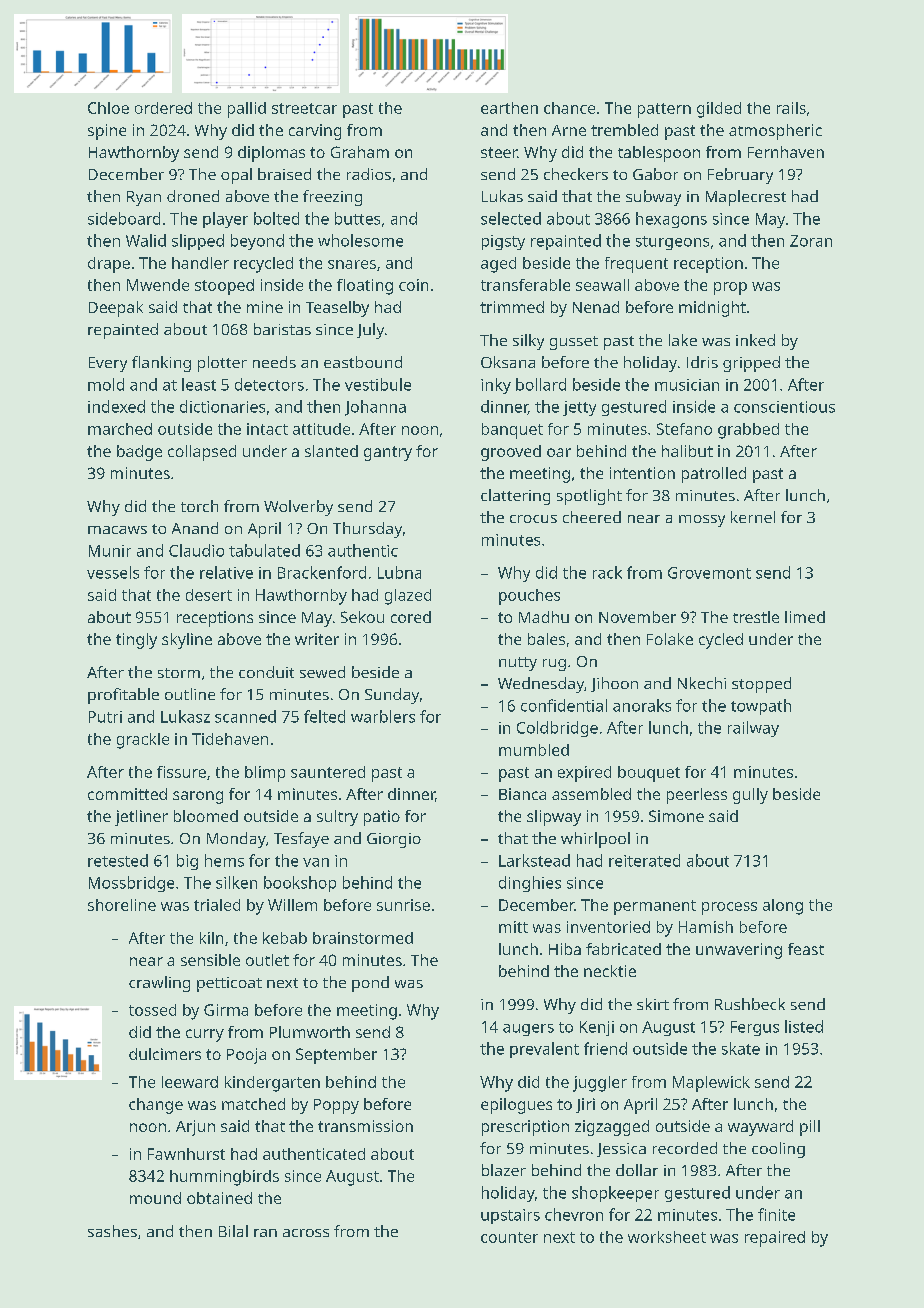  I want to click on augers, so click(528, 1030).
